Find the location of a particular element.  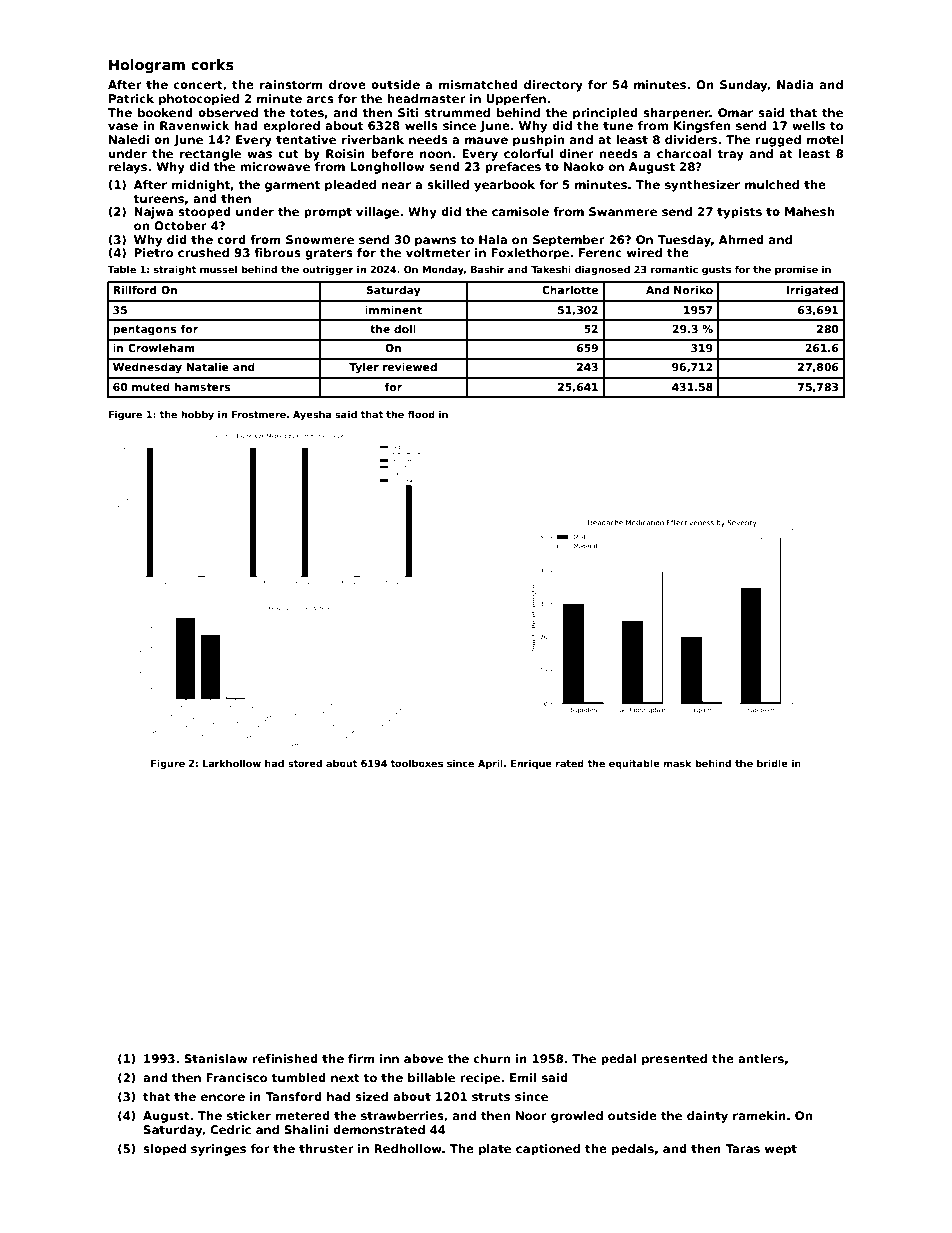

flood is located at coordinates (421, 414).
